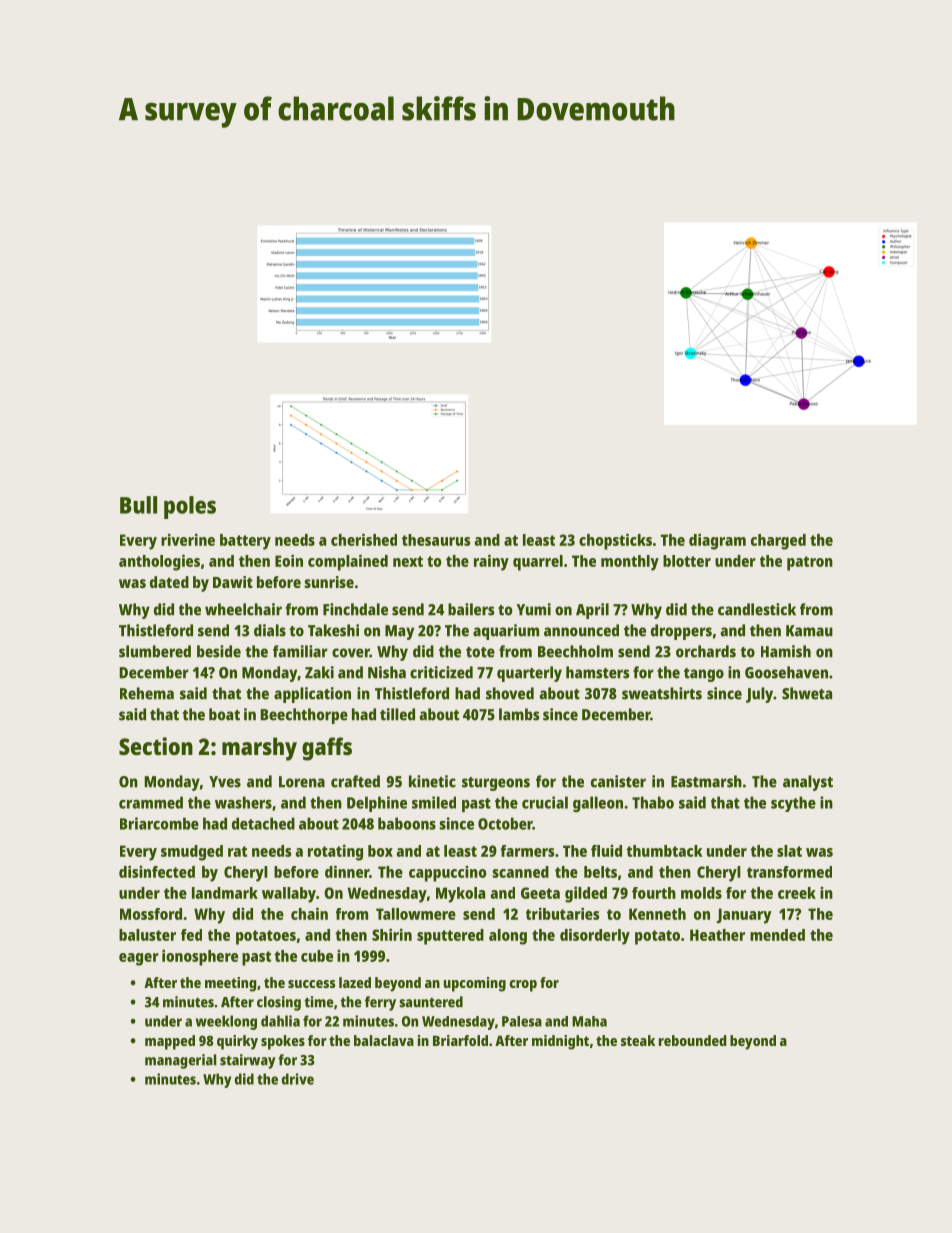  I want to click on detached, so click(263, 823).
